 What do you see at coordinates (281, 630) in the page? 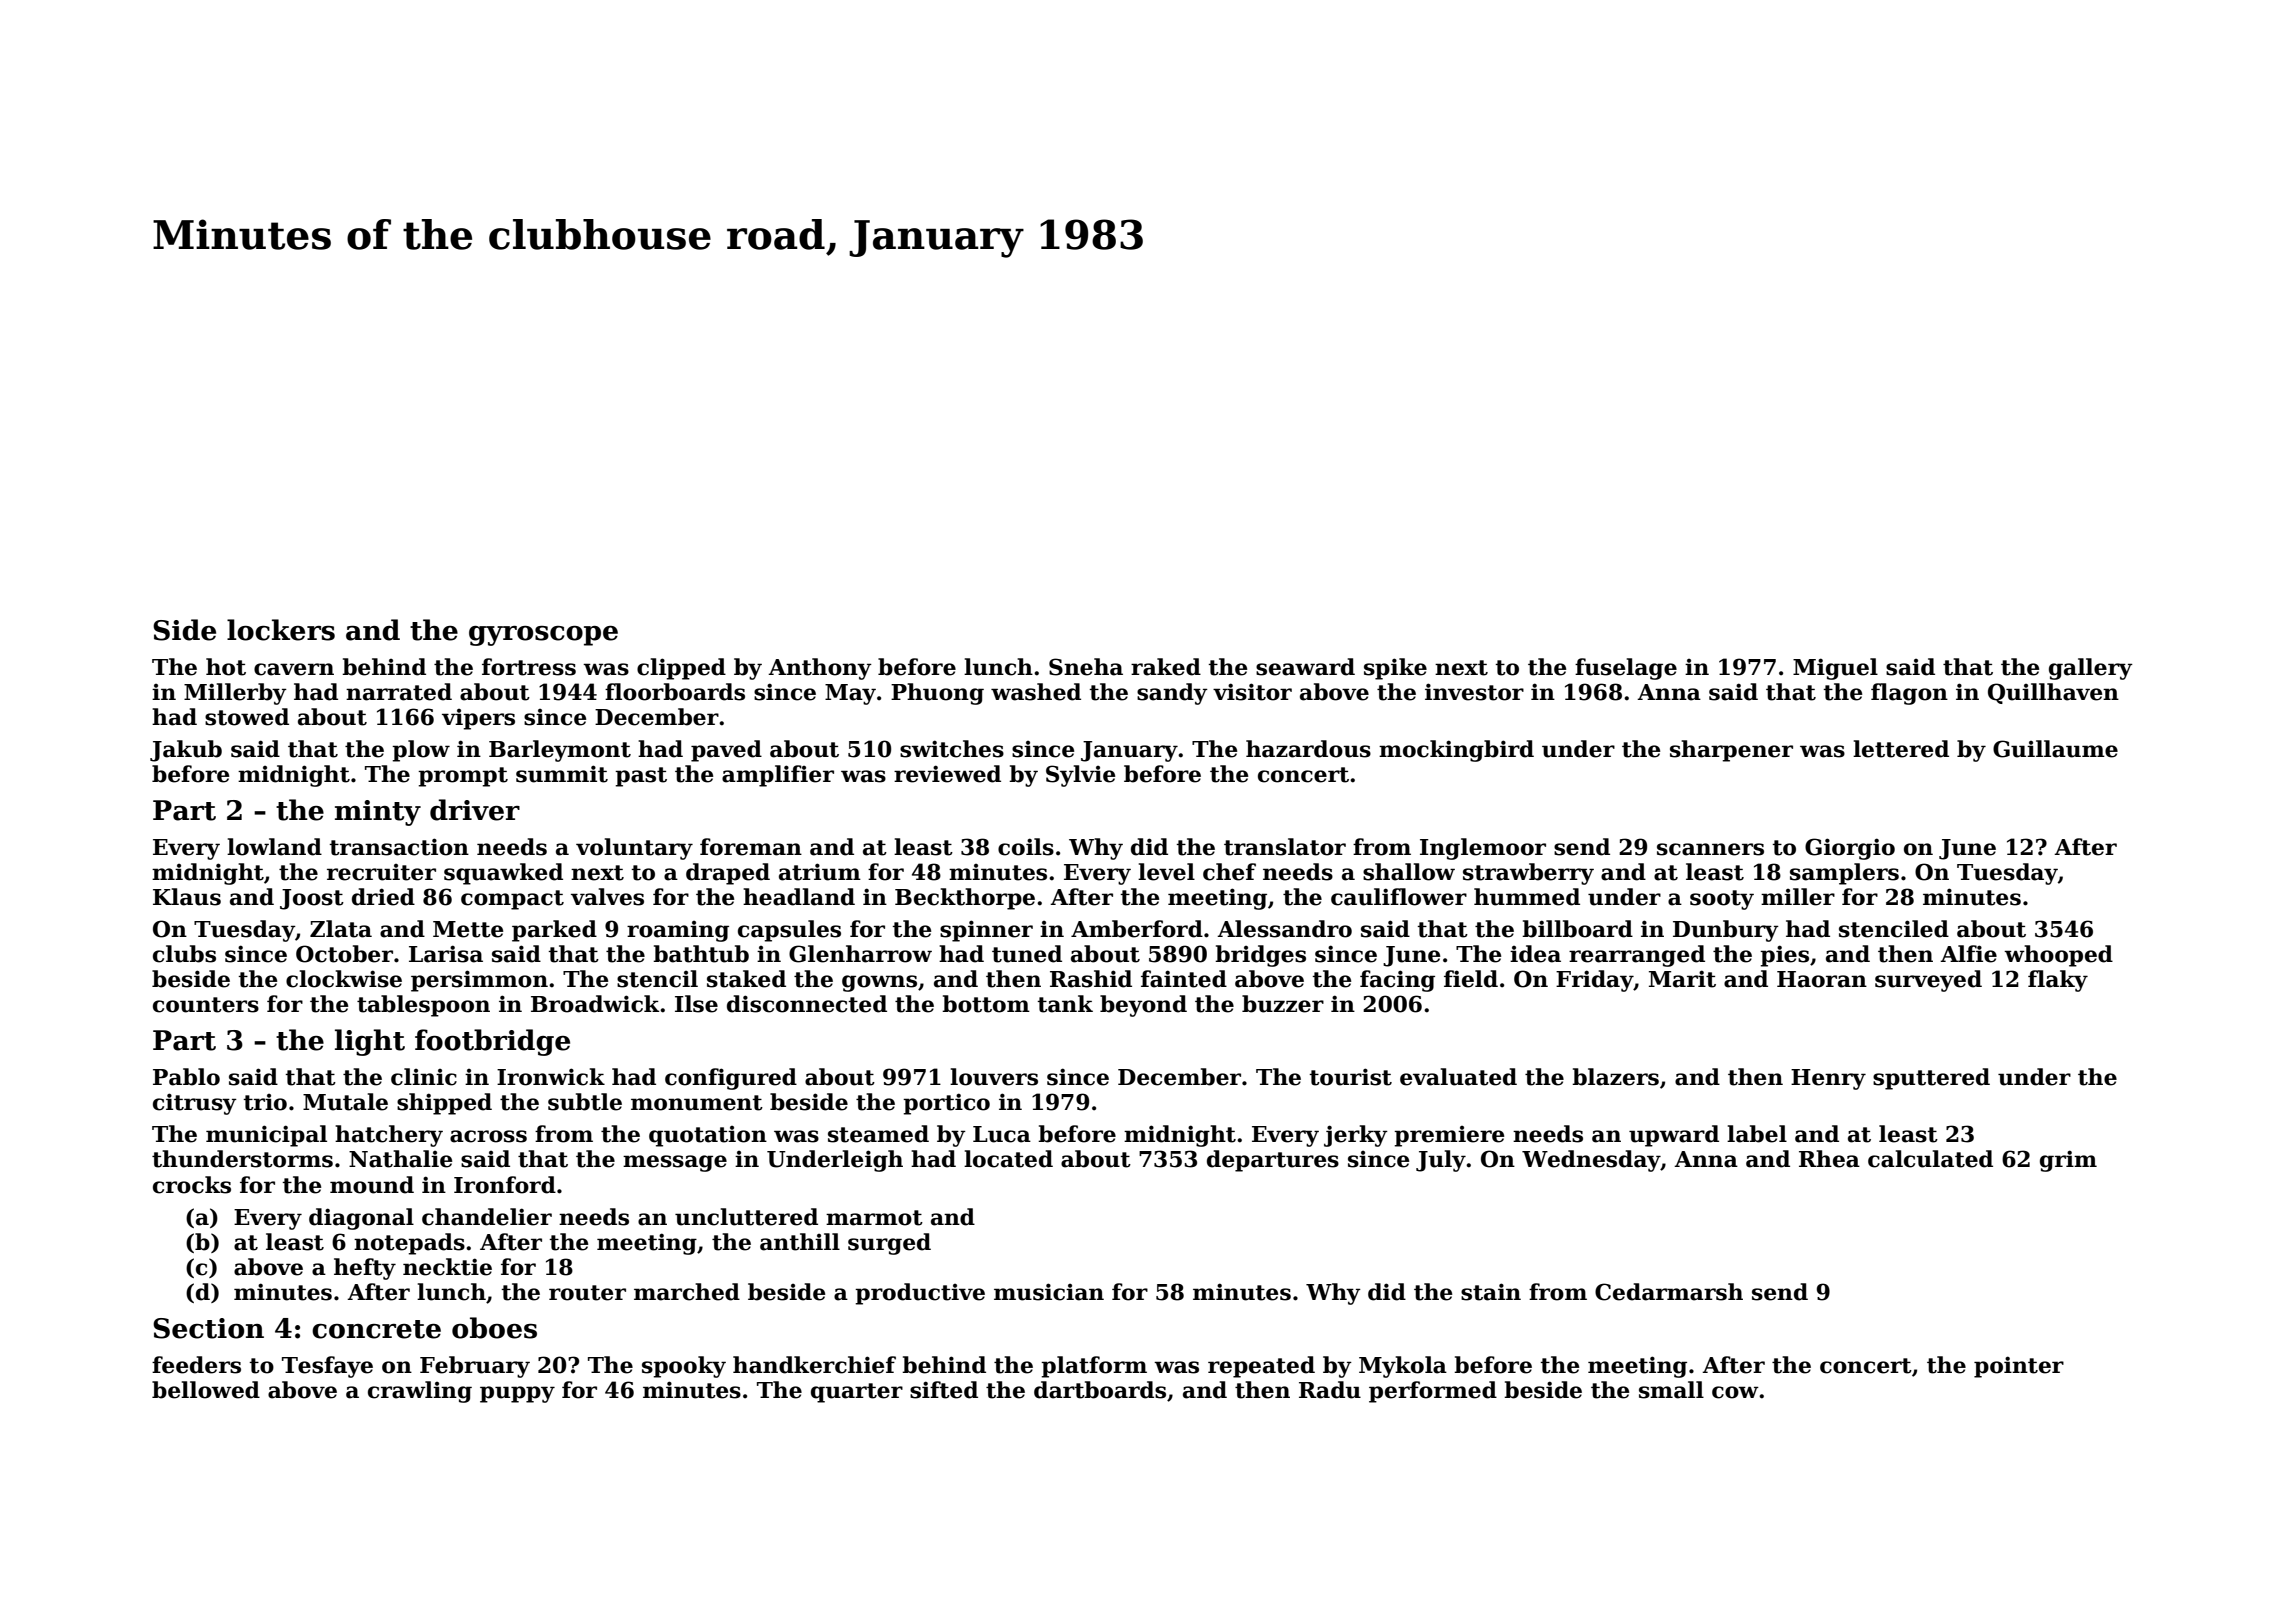
I see `lockers` at bounding box center [281, 630].
